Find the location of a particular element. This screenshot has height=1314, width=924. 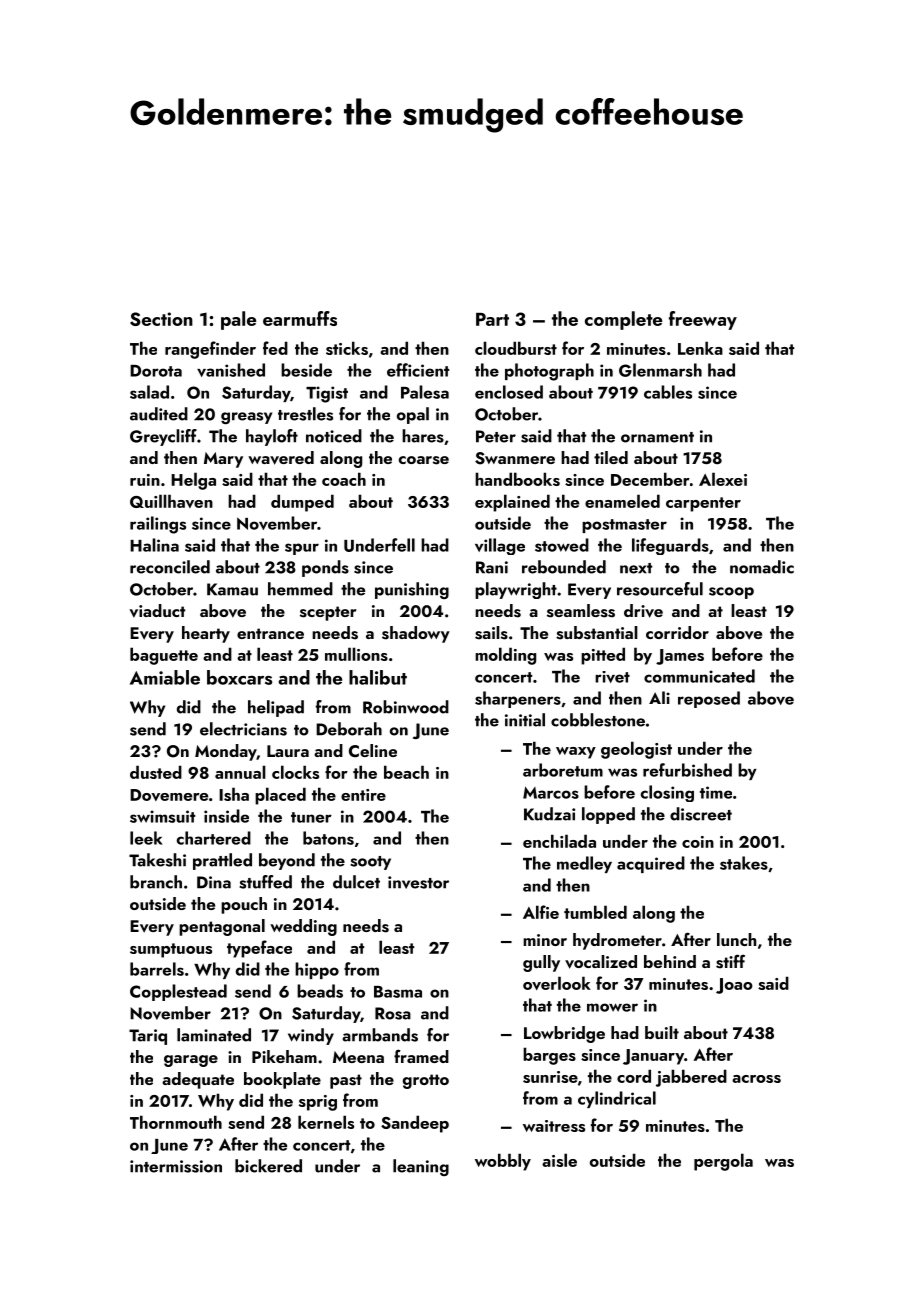

freeway is located at coordinates (703, 320).
